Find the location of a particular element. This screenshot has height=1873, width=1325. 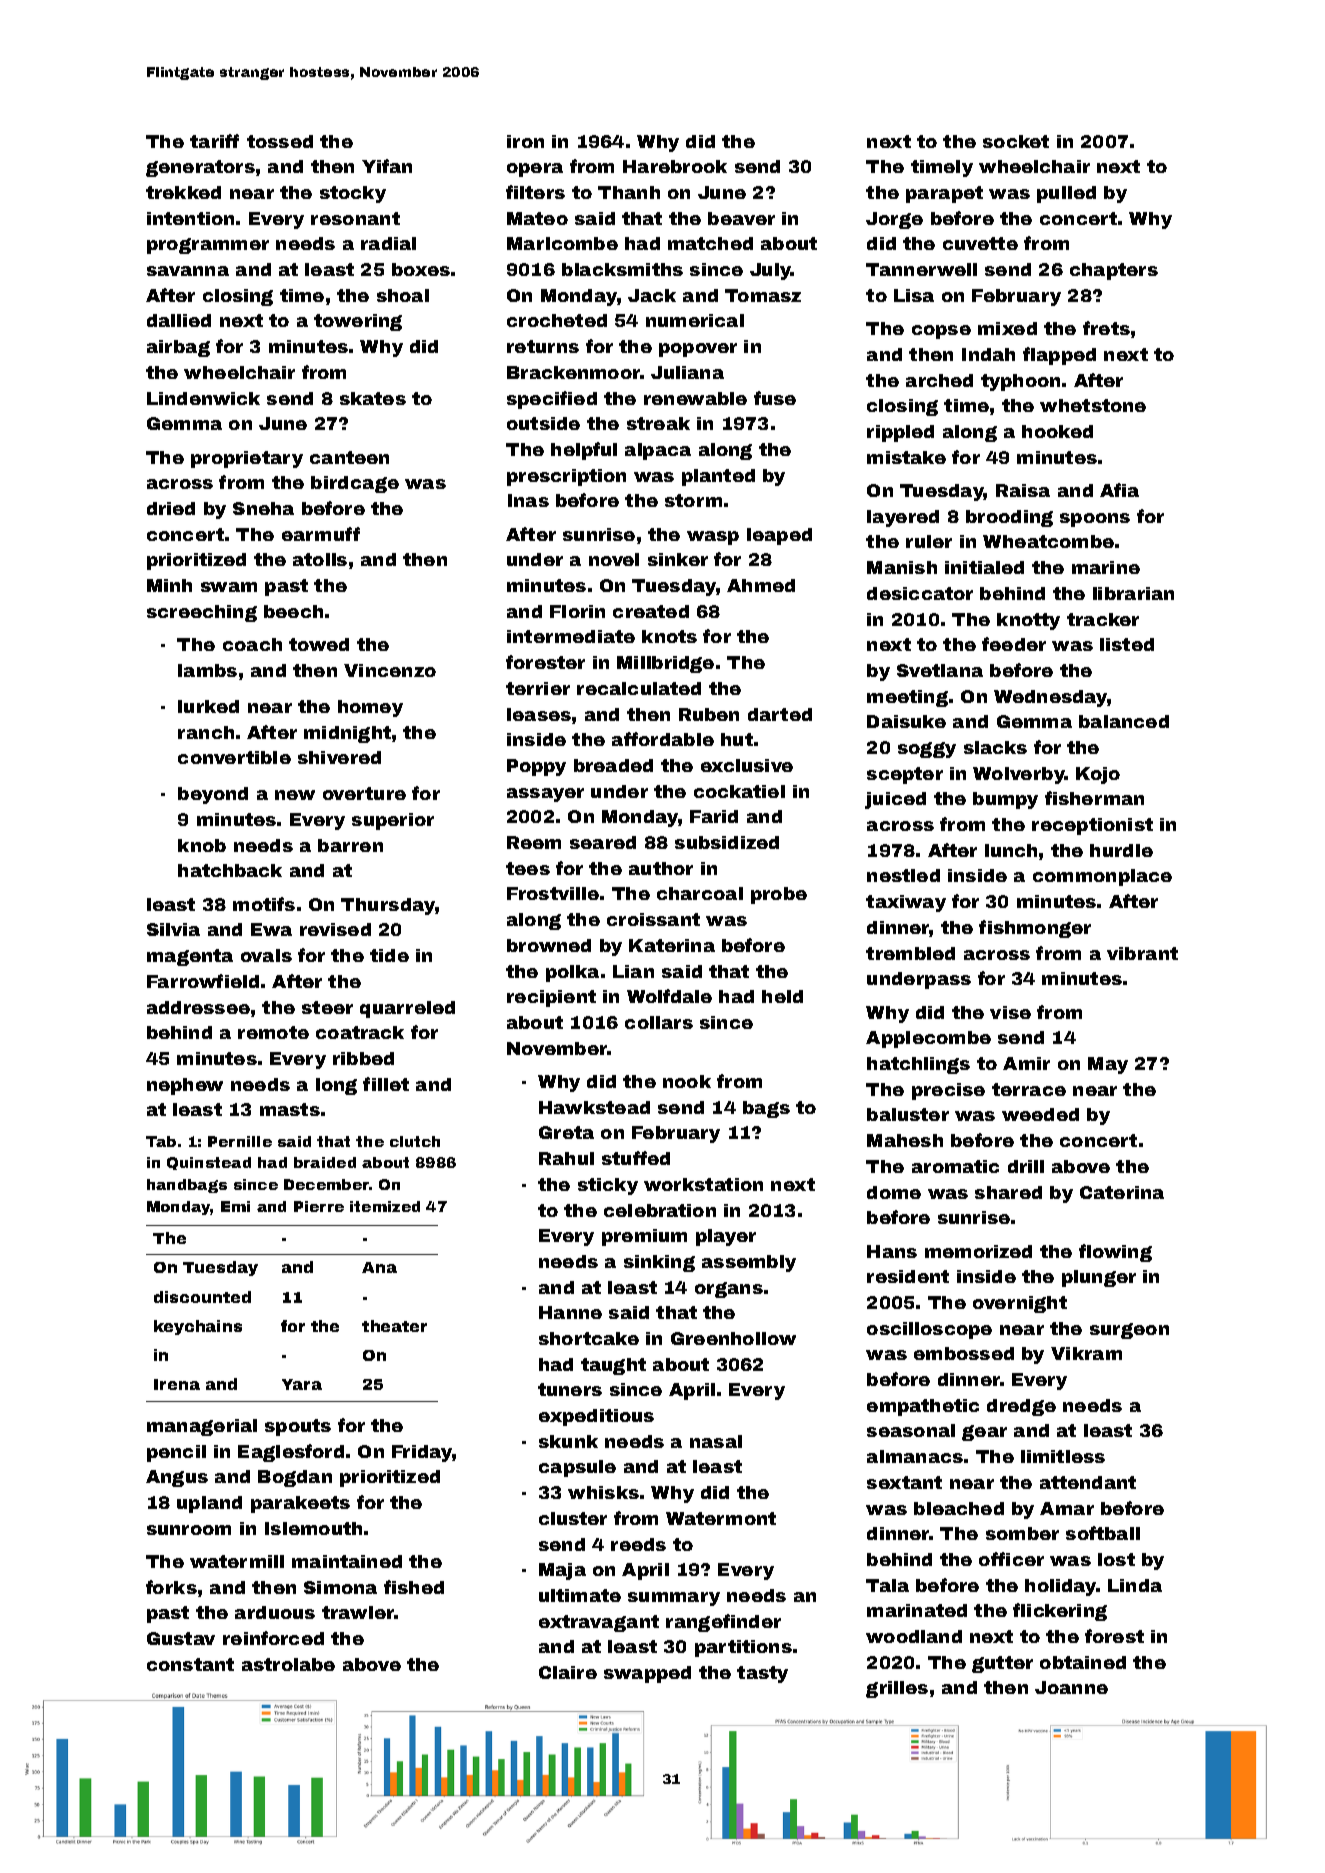

parapet is located at coordinates (944, 194).
